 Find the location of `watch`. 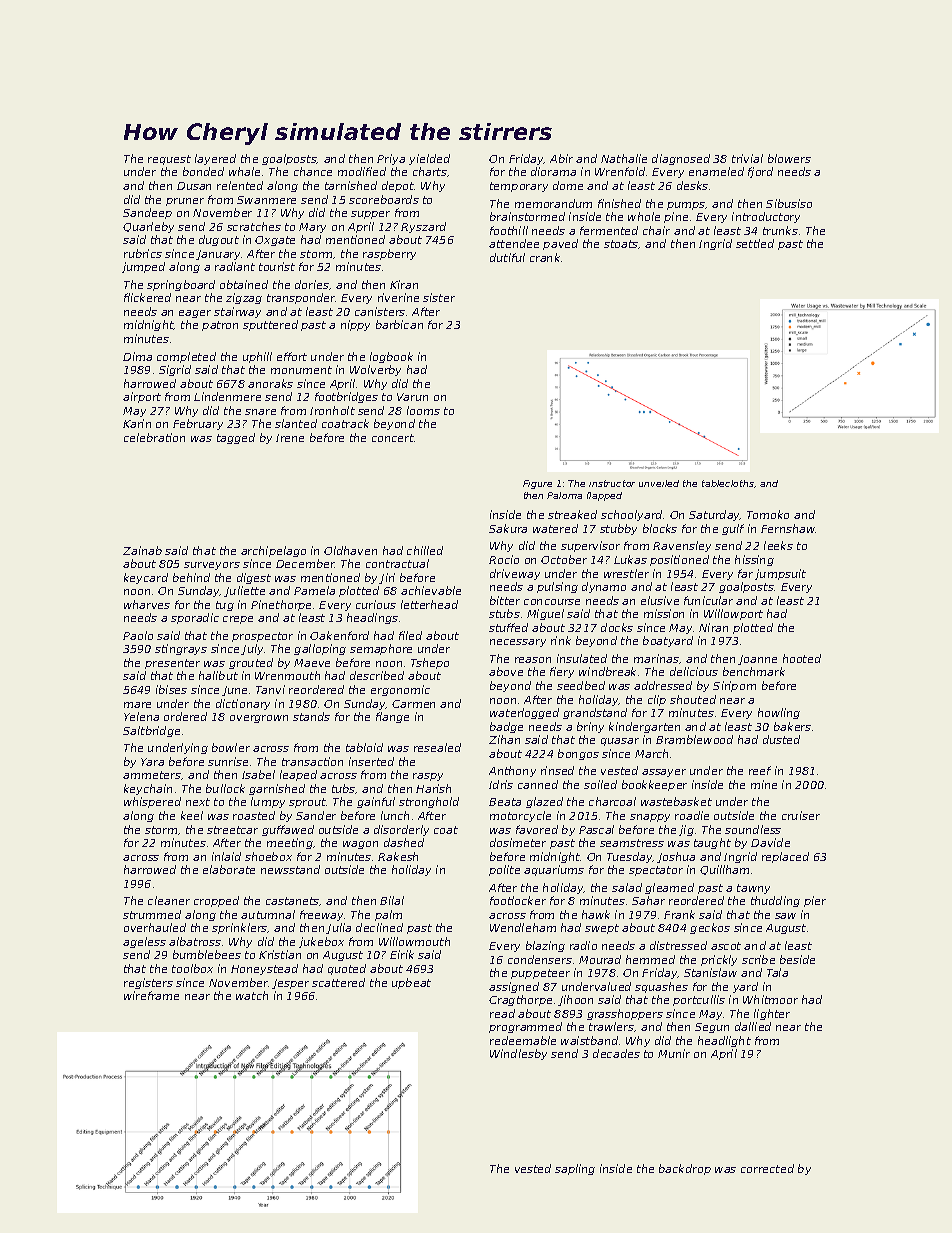

watch is located at coordinates (252, 995).
